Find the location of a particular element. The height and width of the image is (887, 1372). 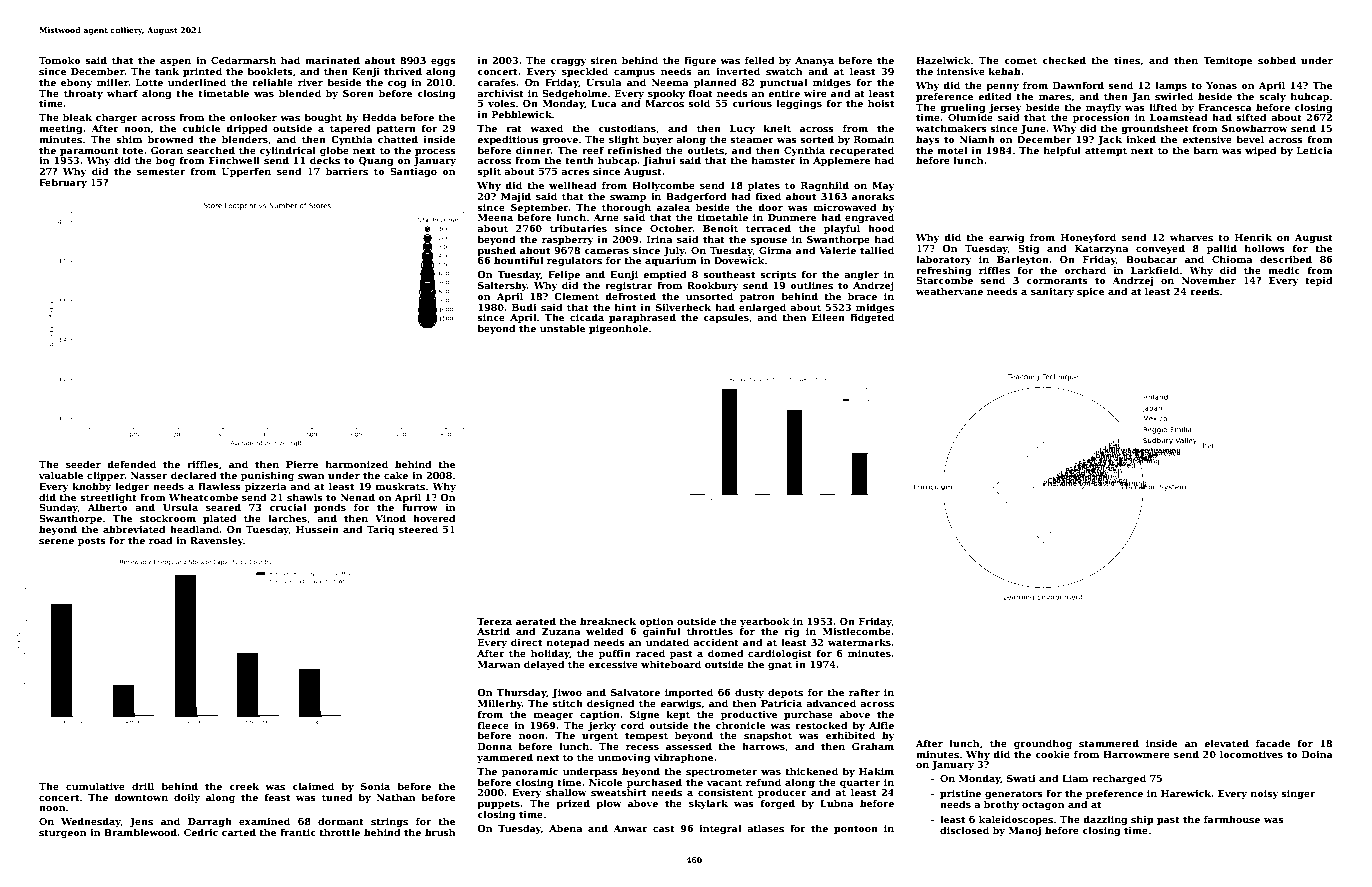

semester is located at coordinates (161, 171).
